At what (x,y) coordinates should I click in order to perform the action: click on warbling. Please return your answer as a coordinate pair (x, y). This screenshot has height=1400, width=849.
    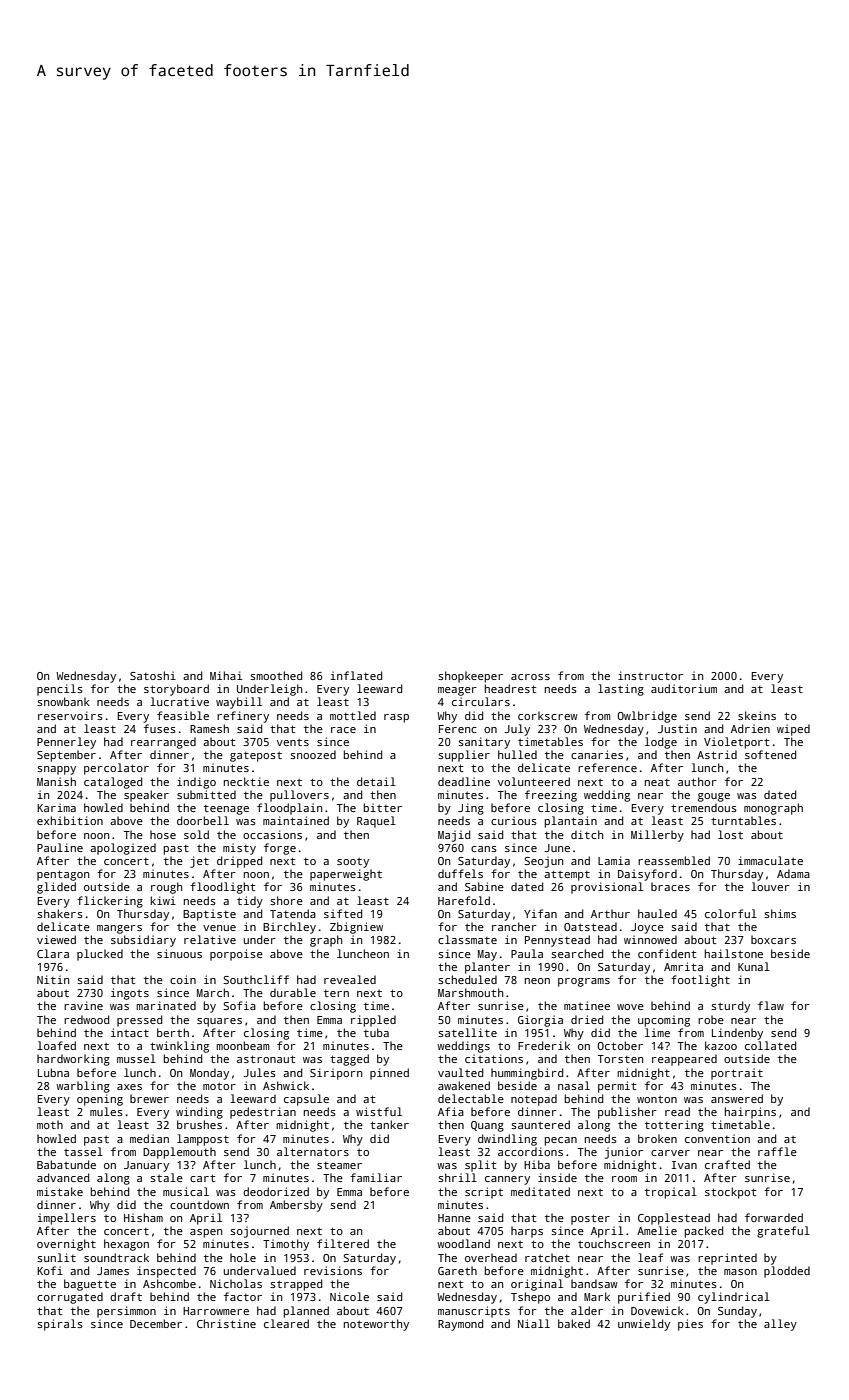
    Looking at the image, I should click on (83, 1087).
